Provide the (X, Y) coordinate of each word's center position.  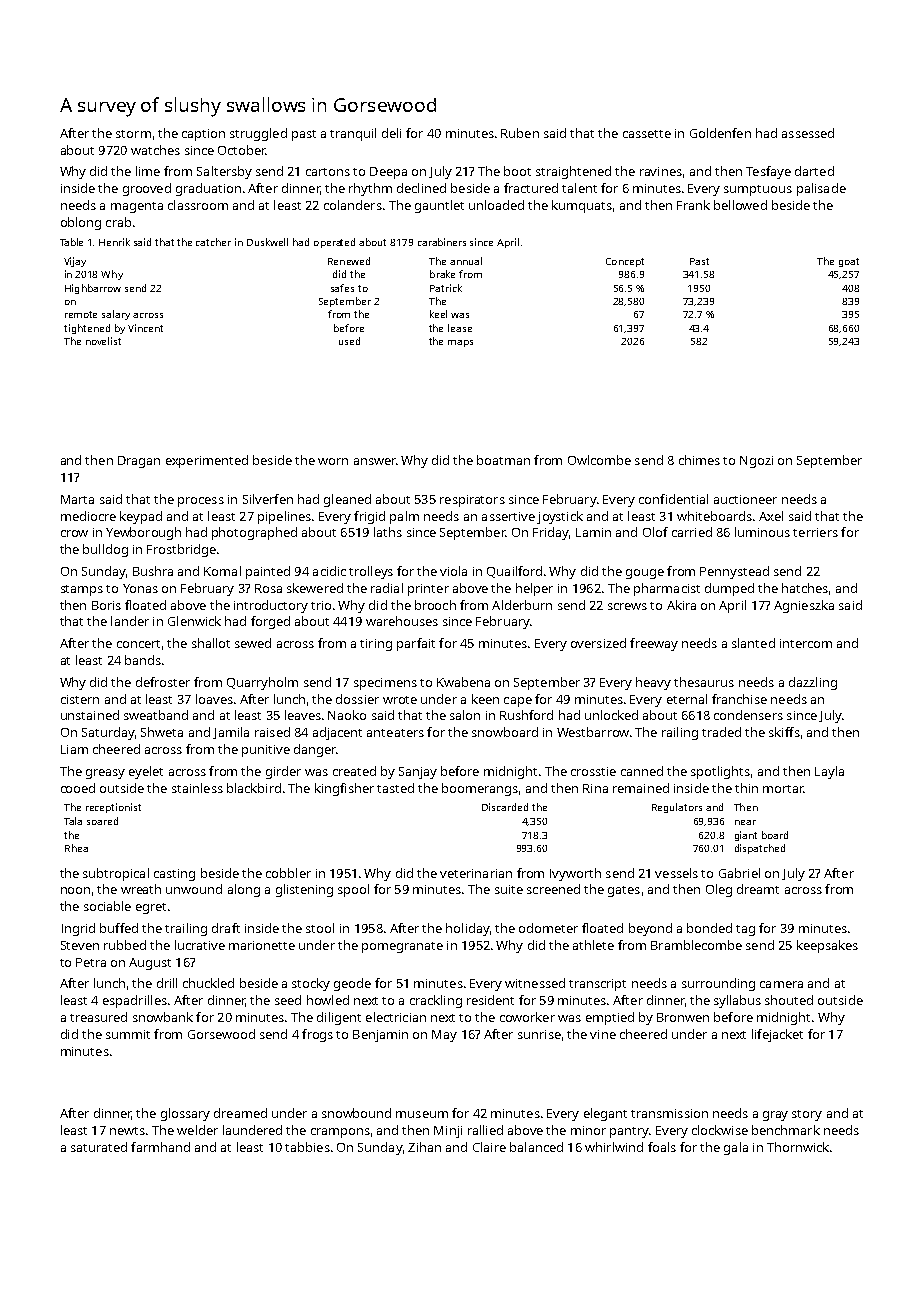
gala (736, 1148)
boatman (503, 460)
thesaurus (704, 682)
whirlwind (614, 1147)
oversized (598, 643)
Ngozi (756, 462)
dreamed (240, 1113)
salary (116, 315)
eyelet (146, 772)
